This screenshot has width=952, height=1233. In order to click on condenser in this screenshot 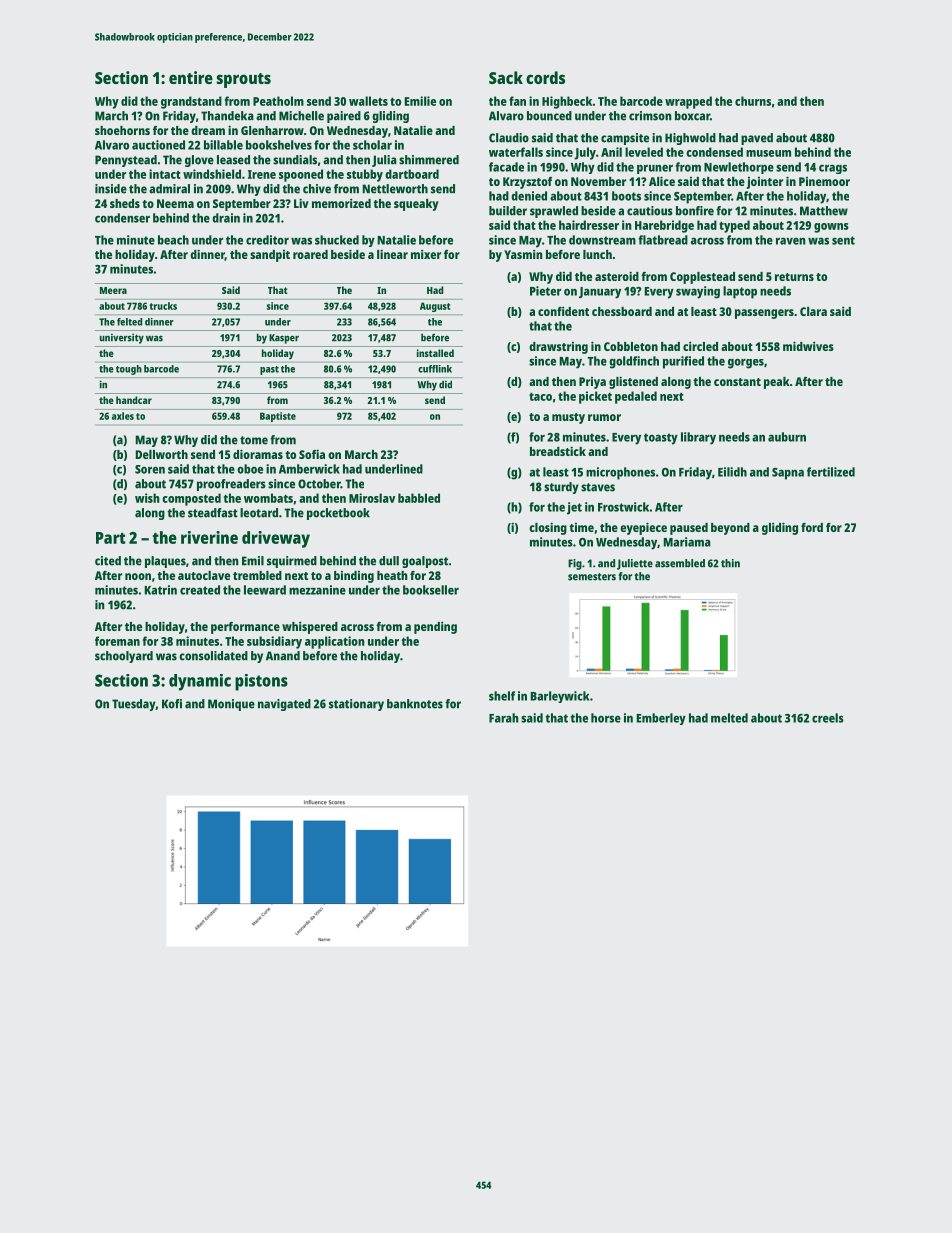, I will do `click(122, 218)`.
